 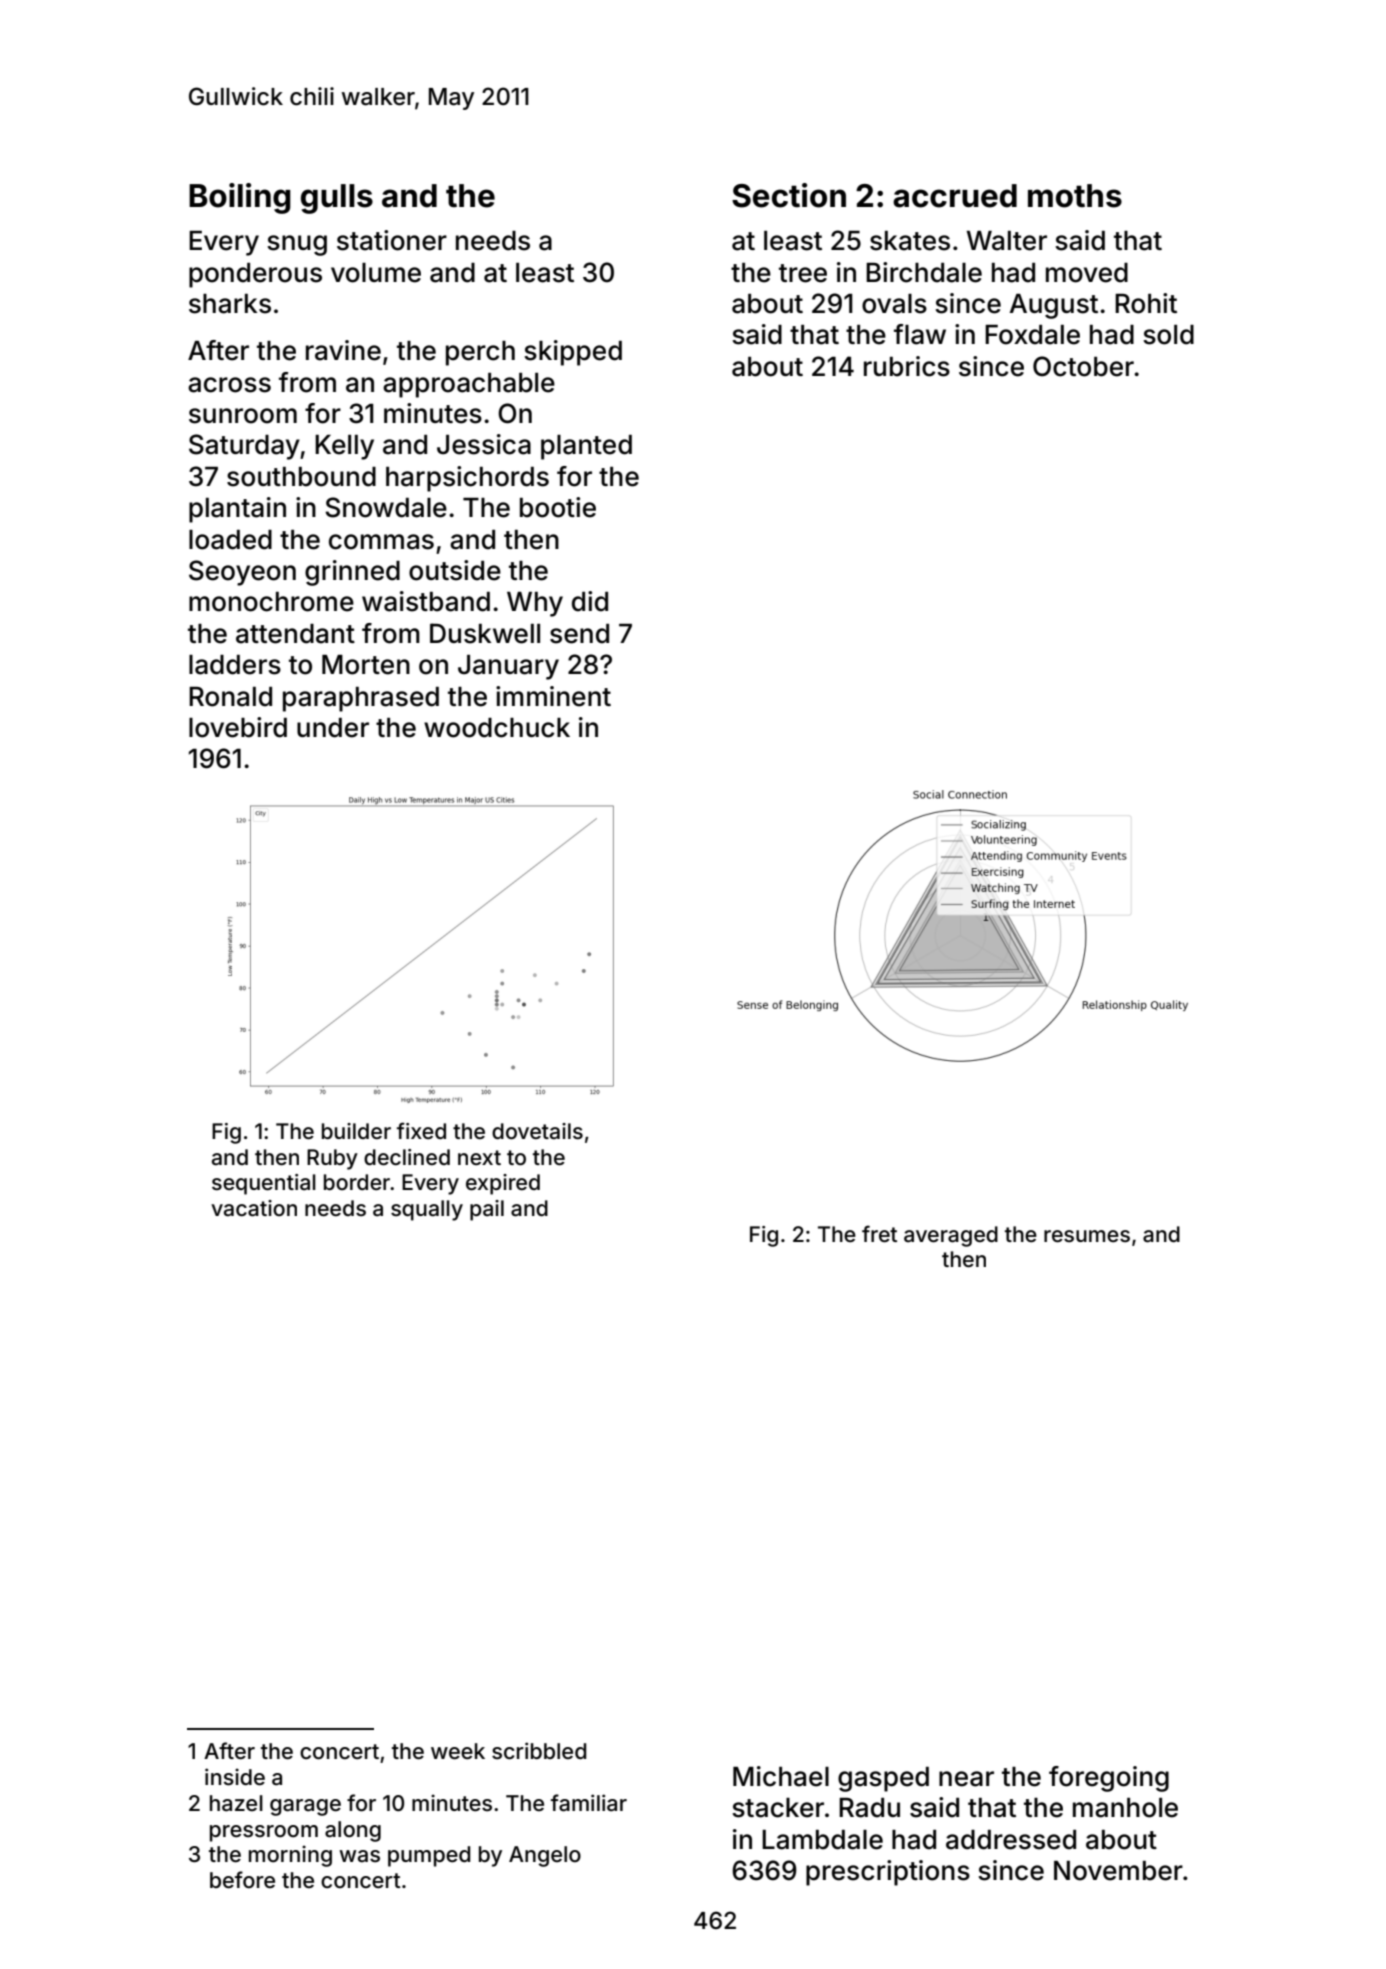 I want to click on squally, so click(x=427, y=1210).
